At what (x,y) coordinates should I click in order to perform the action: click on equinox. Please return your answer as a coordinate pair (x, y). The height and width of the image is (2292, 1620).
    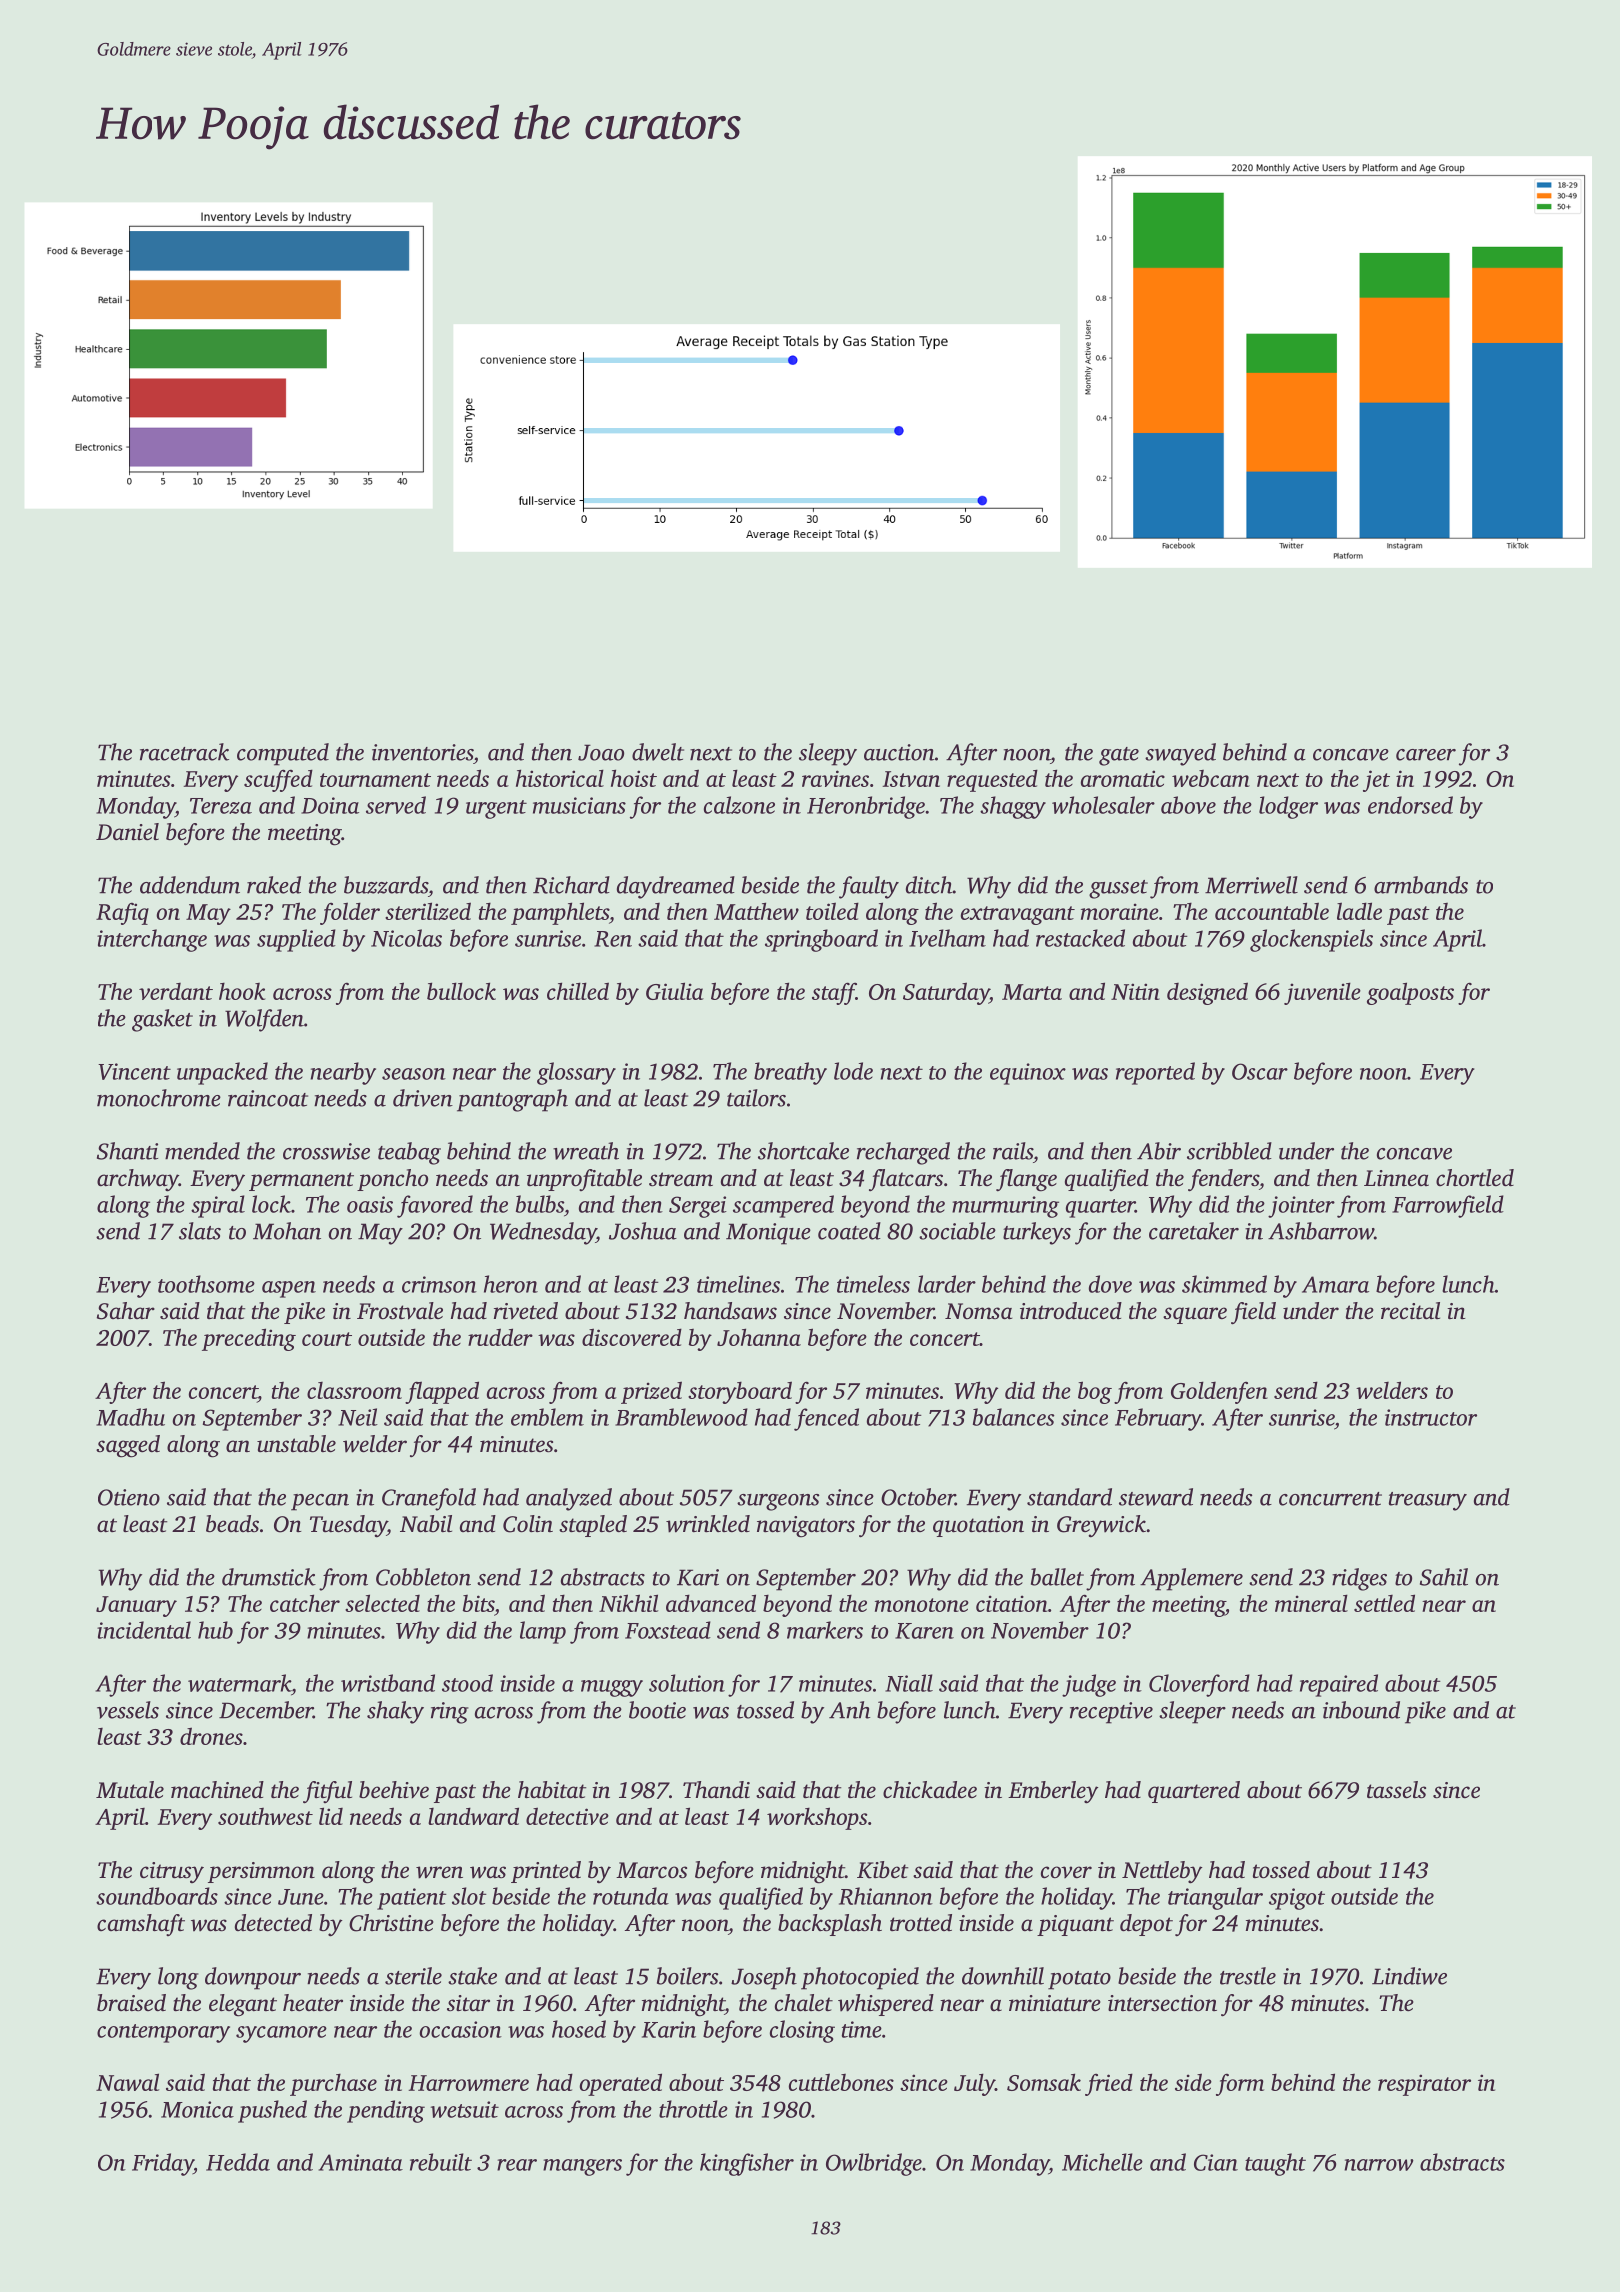
    Looking at the image, I should click on (1028, 1074).
